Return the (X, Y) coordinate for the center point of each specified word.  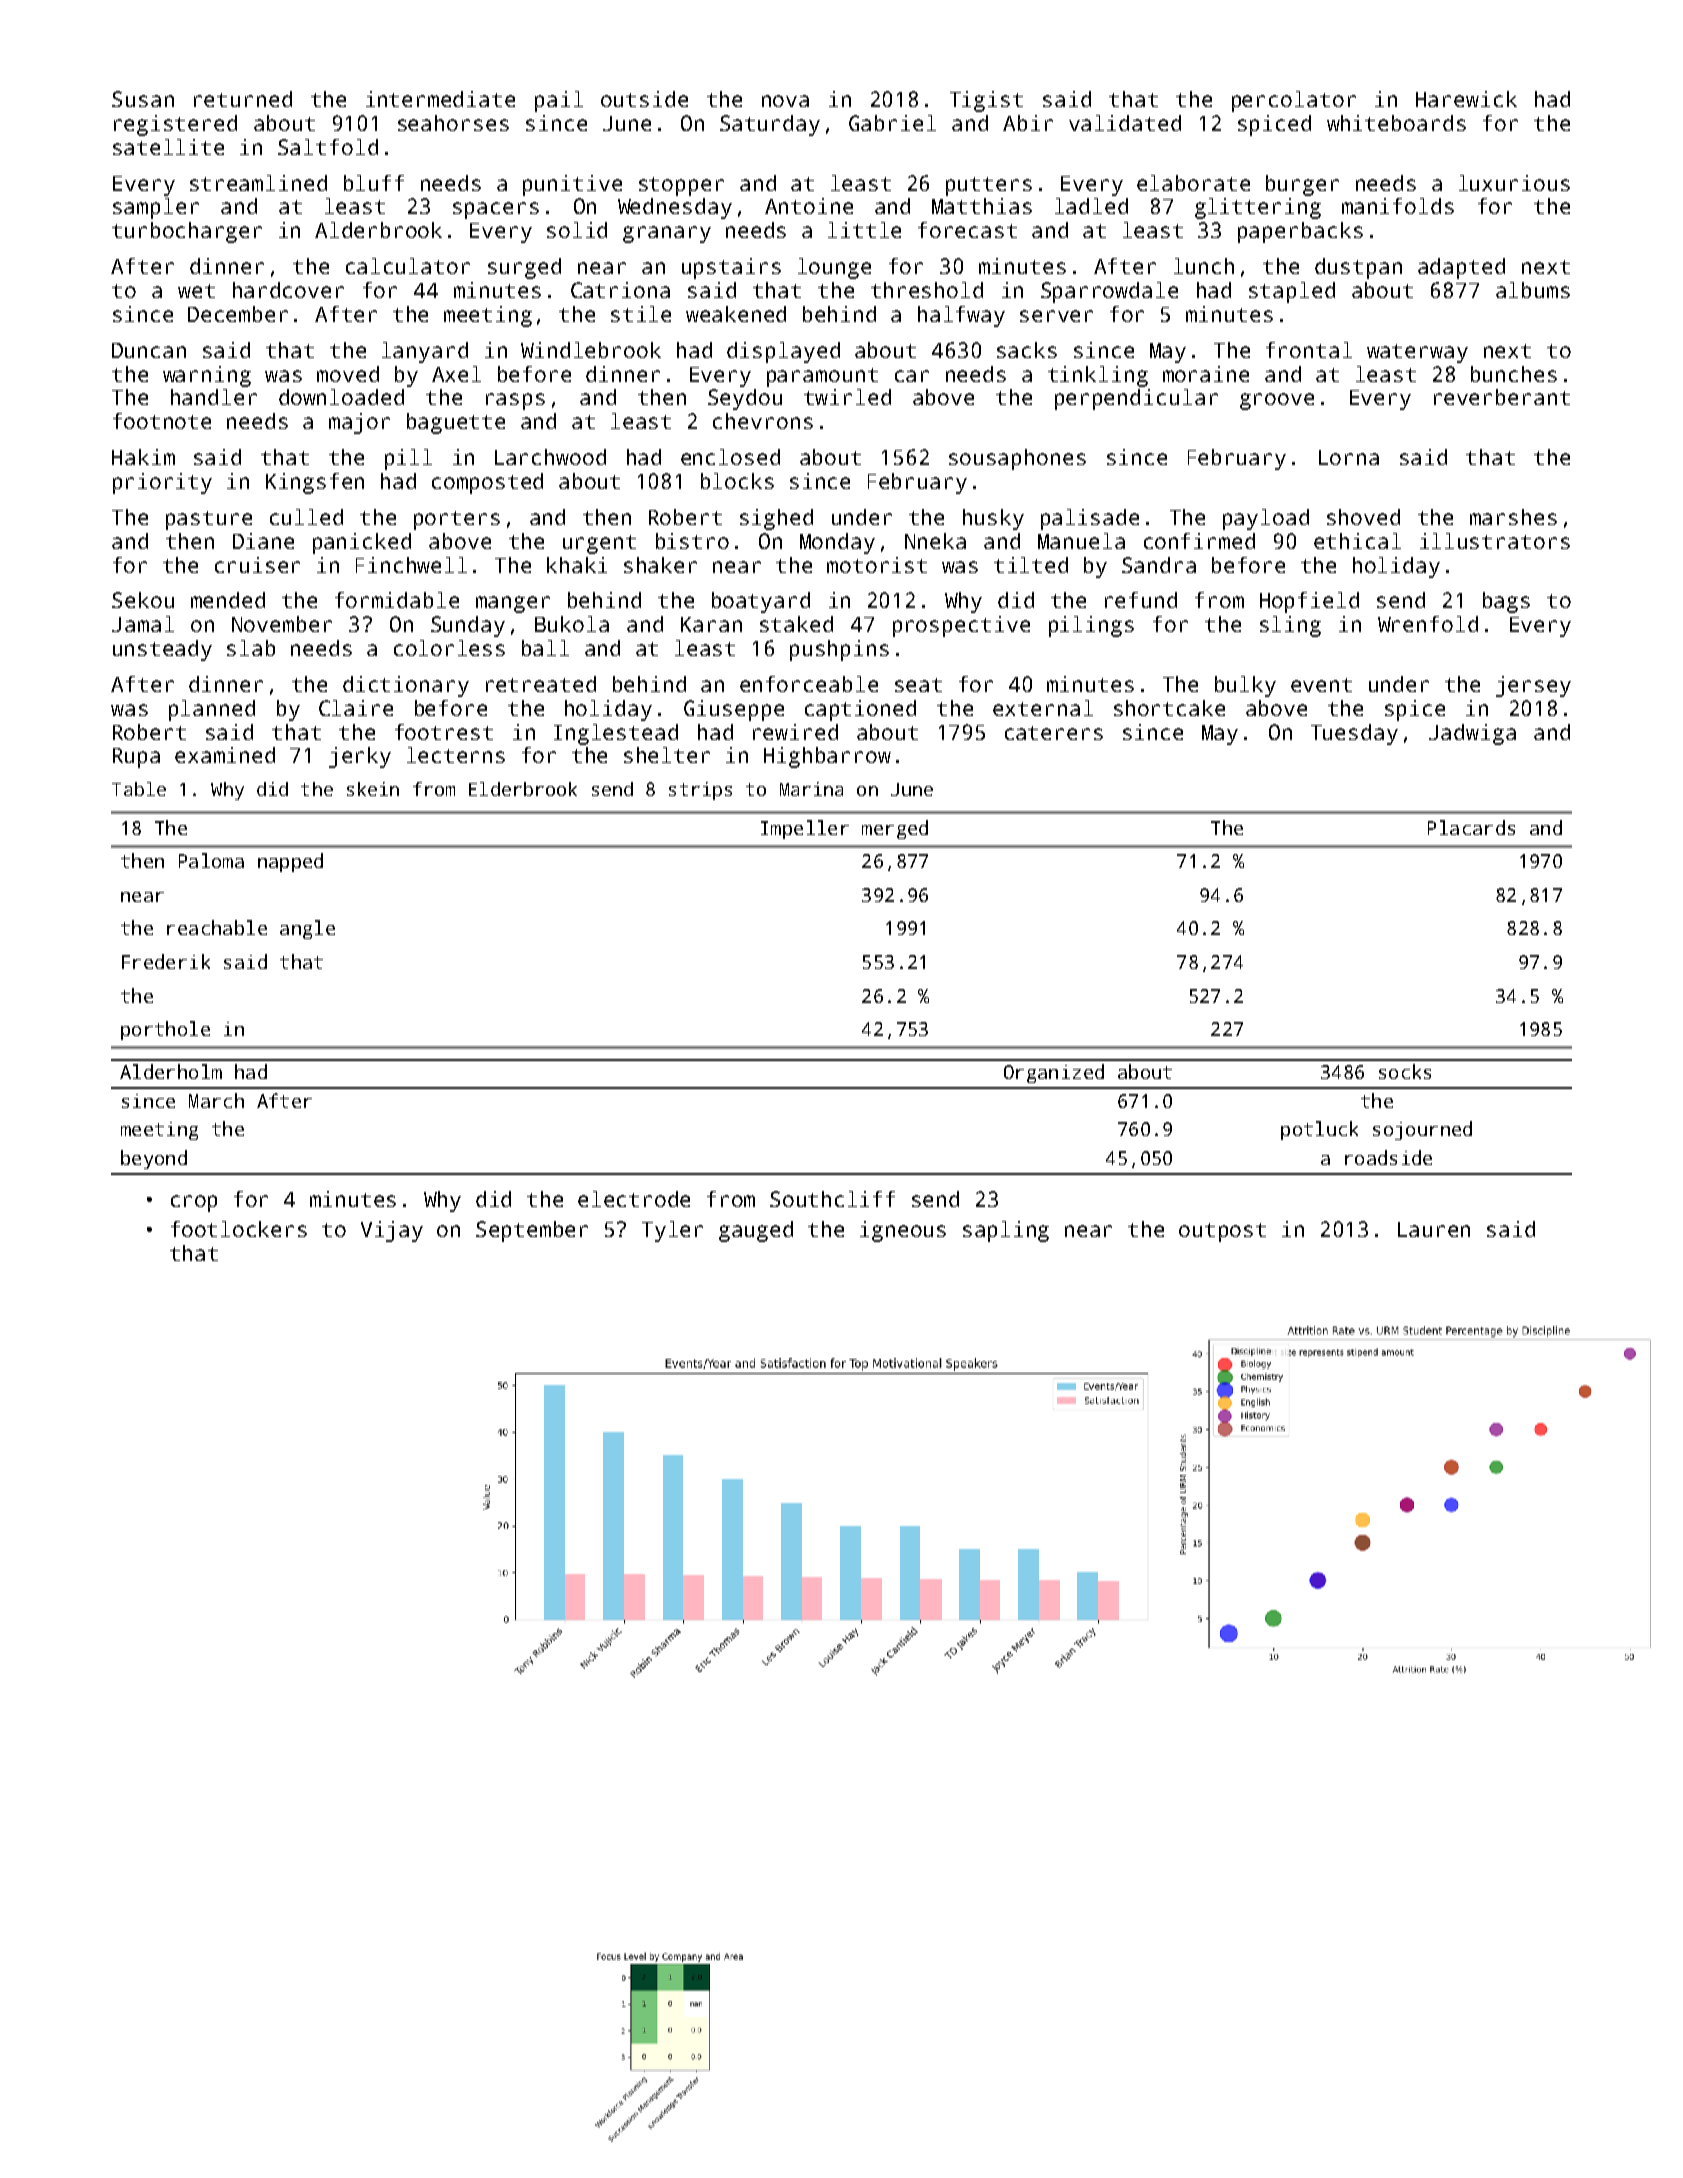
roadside (1388, 1157)
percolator (1294, 101)
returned (243, 99)
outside (644, 99)
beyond (154, 1159)
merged (895, 829)
